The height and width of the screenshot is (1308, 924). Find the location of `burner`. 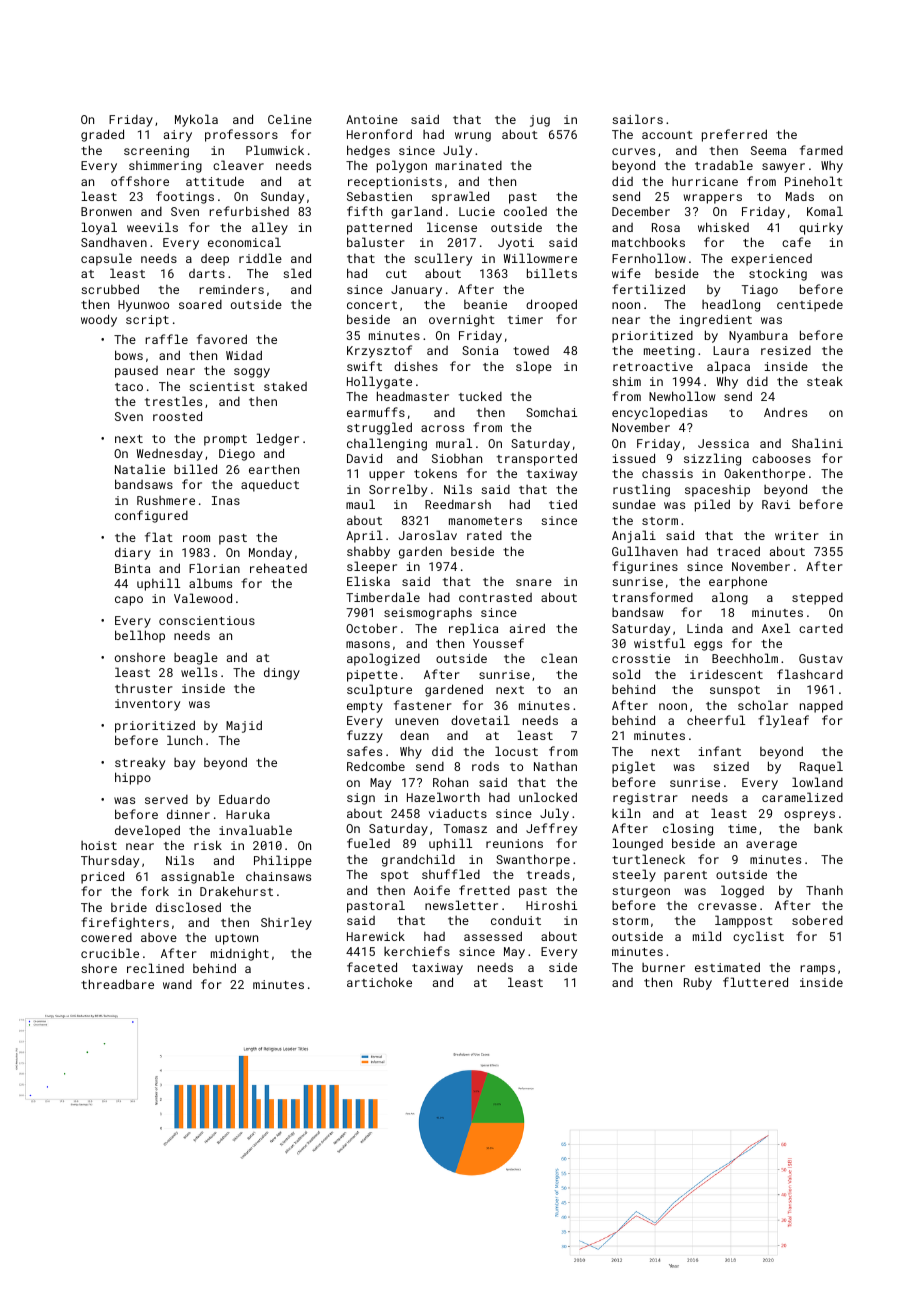

burner is located at coordinates (663, 967).
